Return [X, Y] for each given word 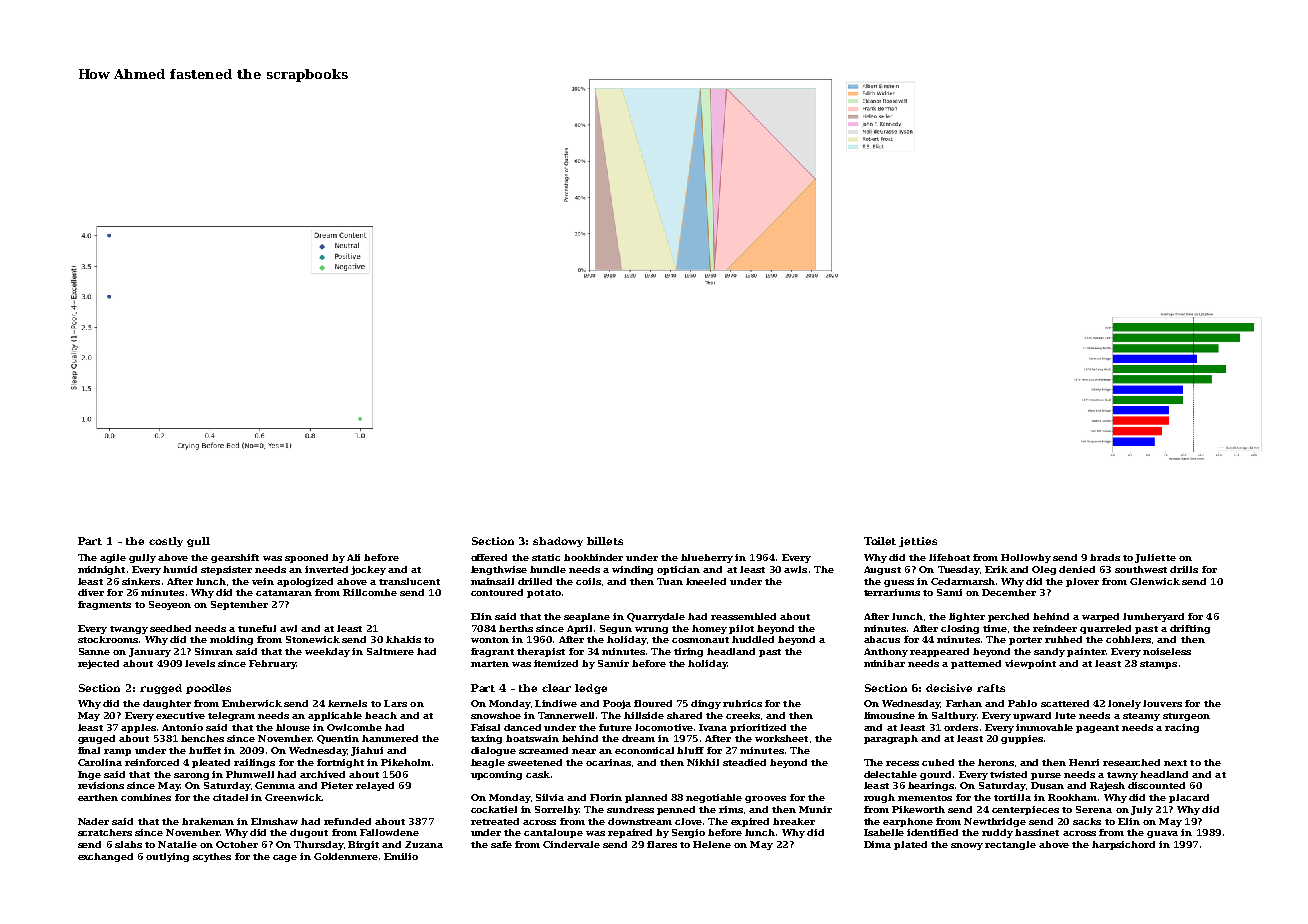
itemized [556, 663]
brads [1105, 557]
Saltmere [390, 651]
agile [113, 558]
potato [544, 594]
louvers [1162, 703]
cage [285, 858]
